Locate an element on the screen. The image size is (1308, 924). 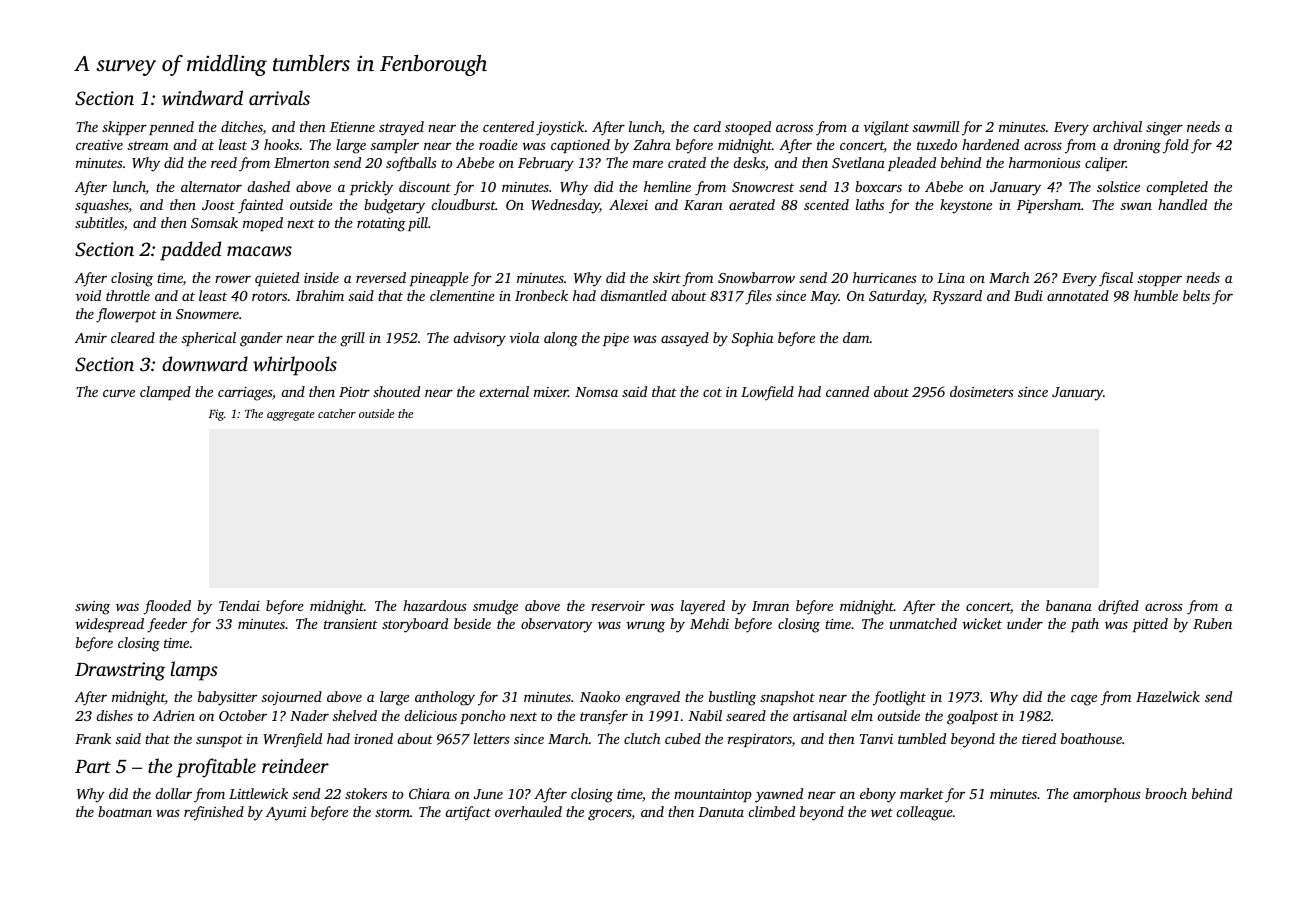
sawmill is located at coordinates (936, 126).
